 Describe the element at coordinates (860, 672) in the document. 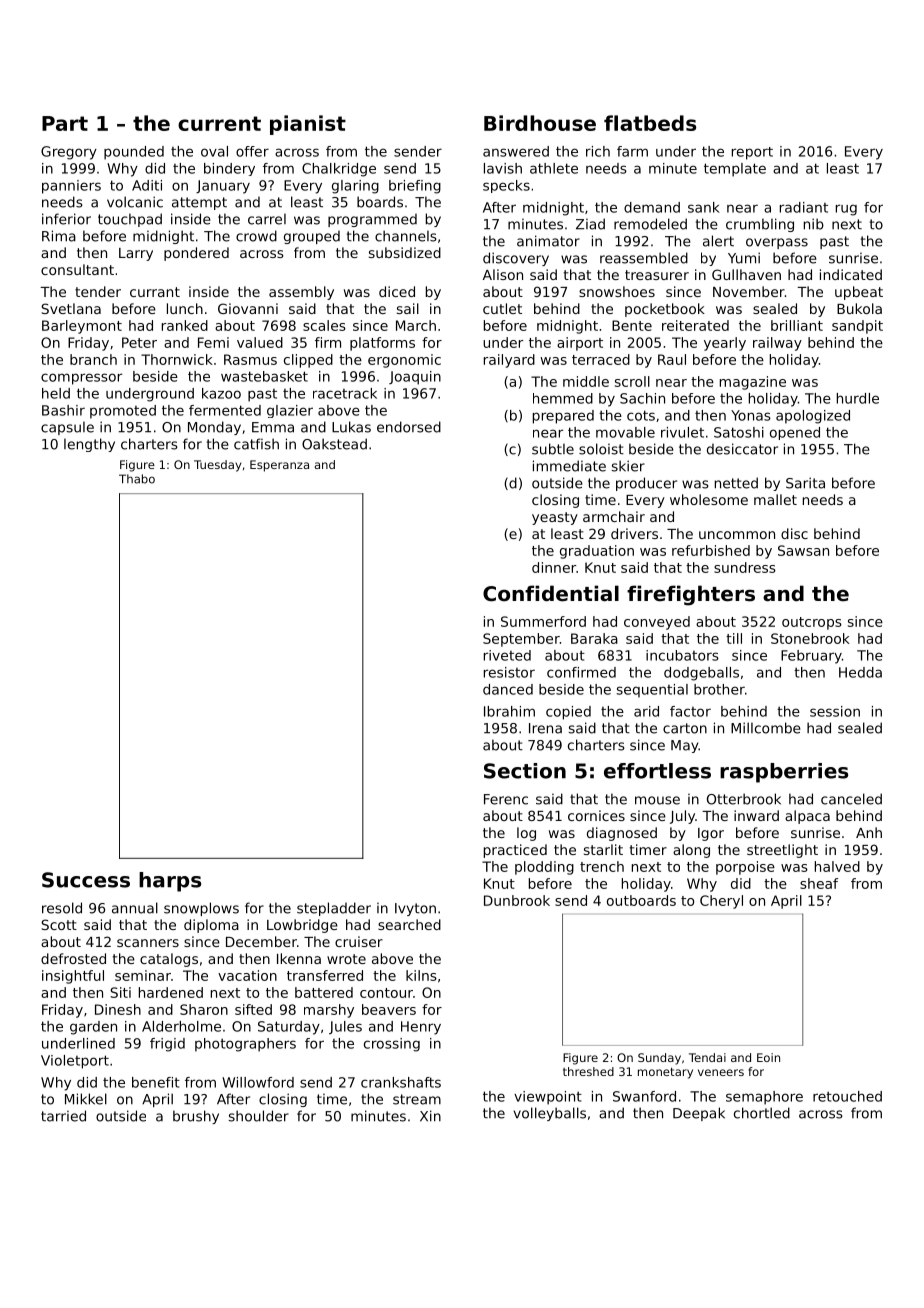

I see `Hedda` at that location.
